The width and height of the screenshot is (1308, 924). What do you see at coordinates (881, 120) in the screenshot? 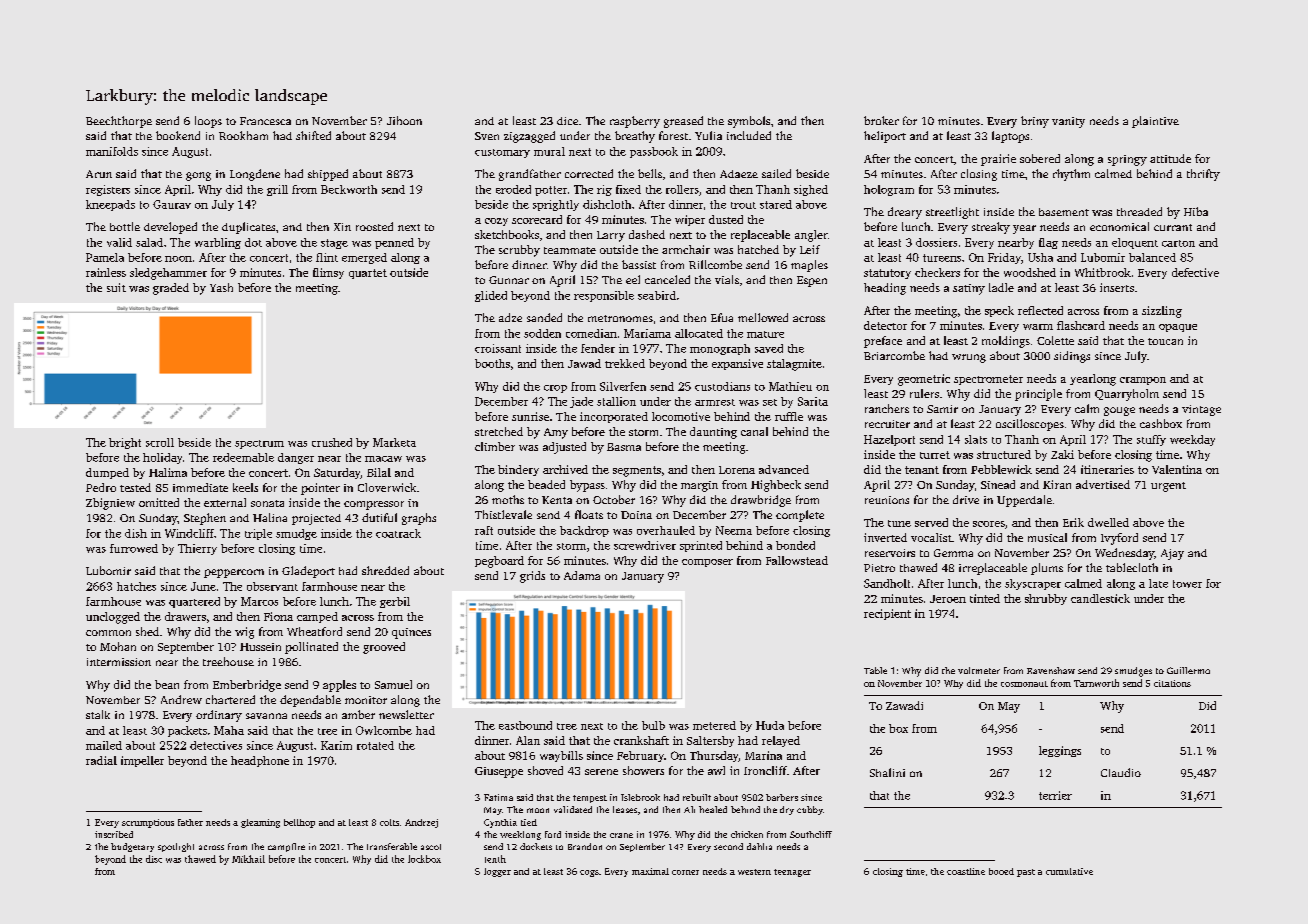
I see `broker` at bounding box center [881, 120].
